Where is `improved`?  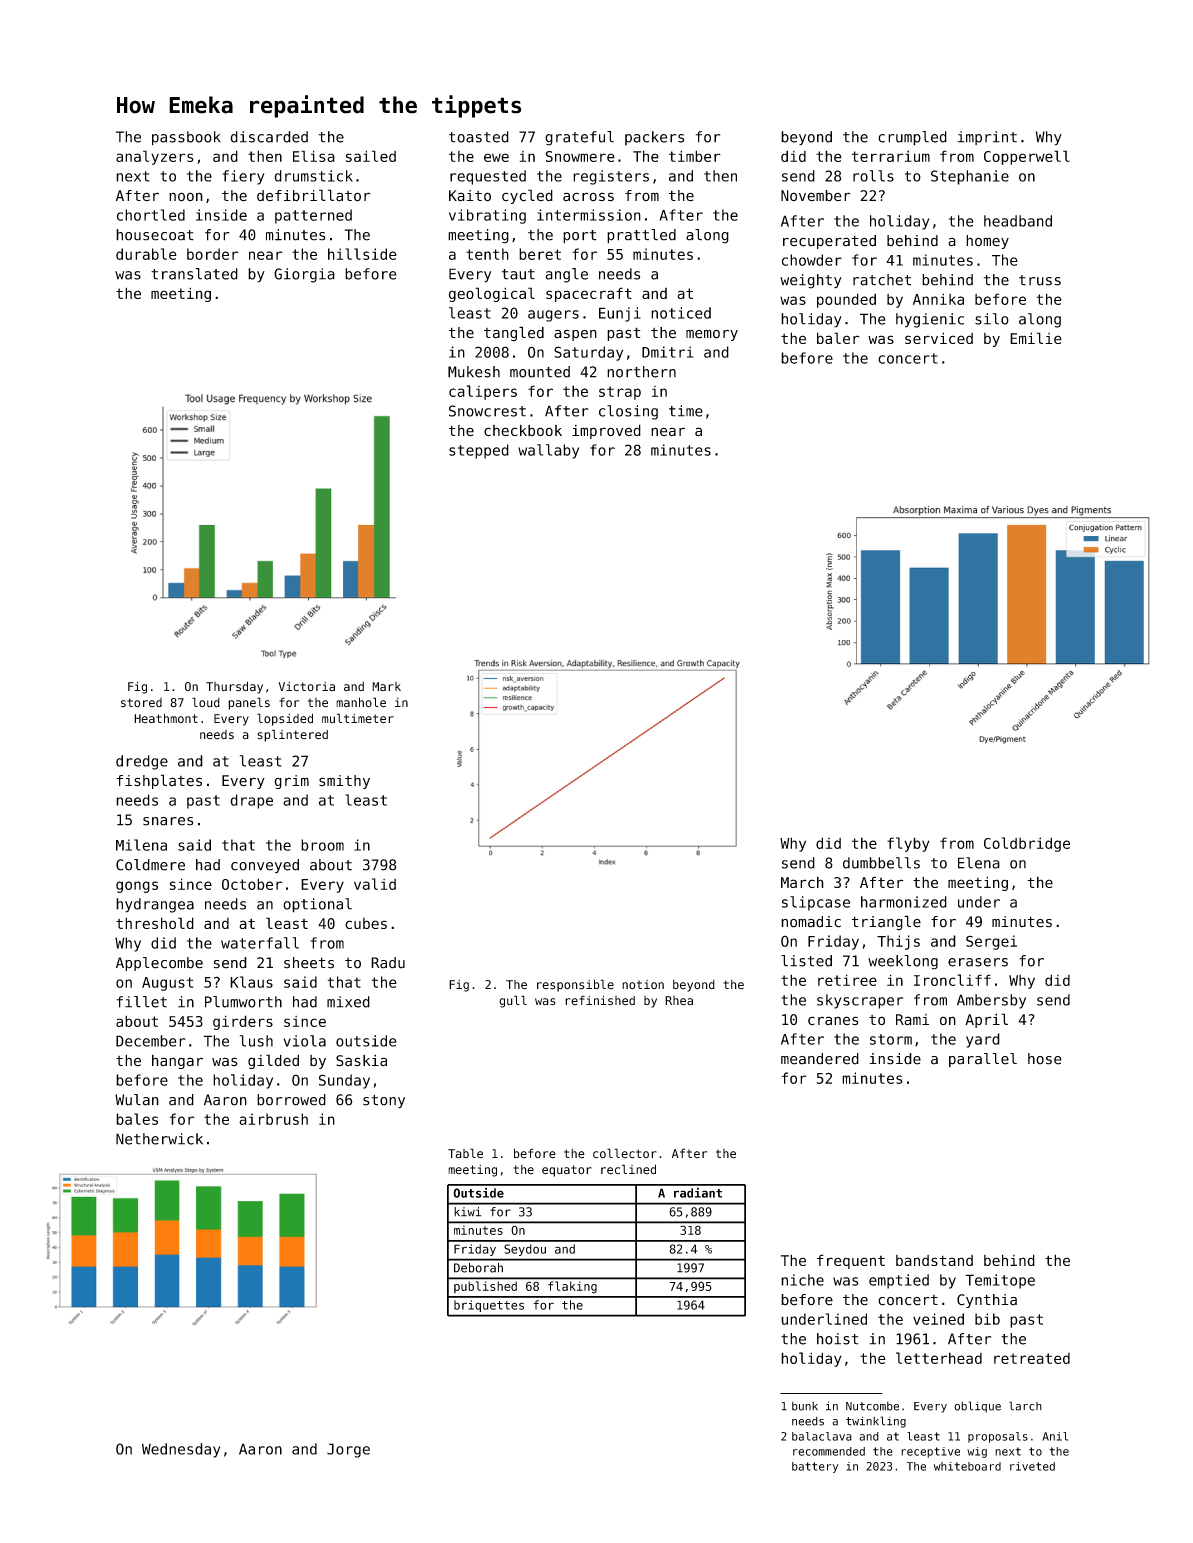 improved is located at coordinates (606, 431).
